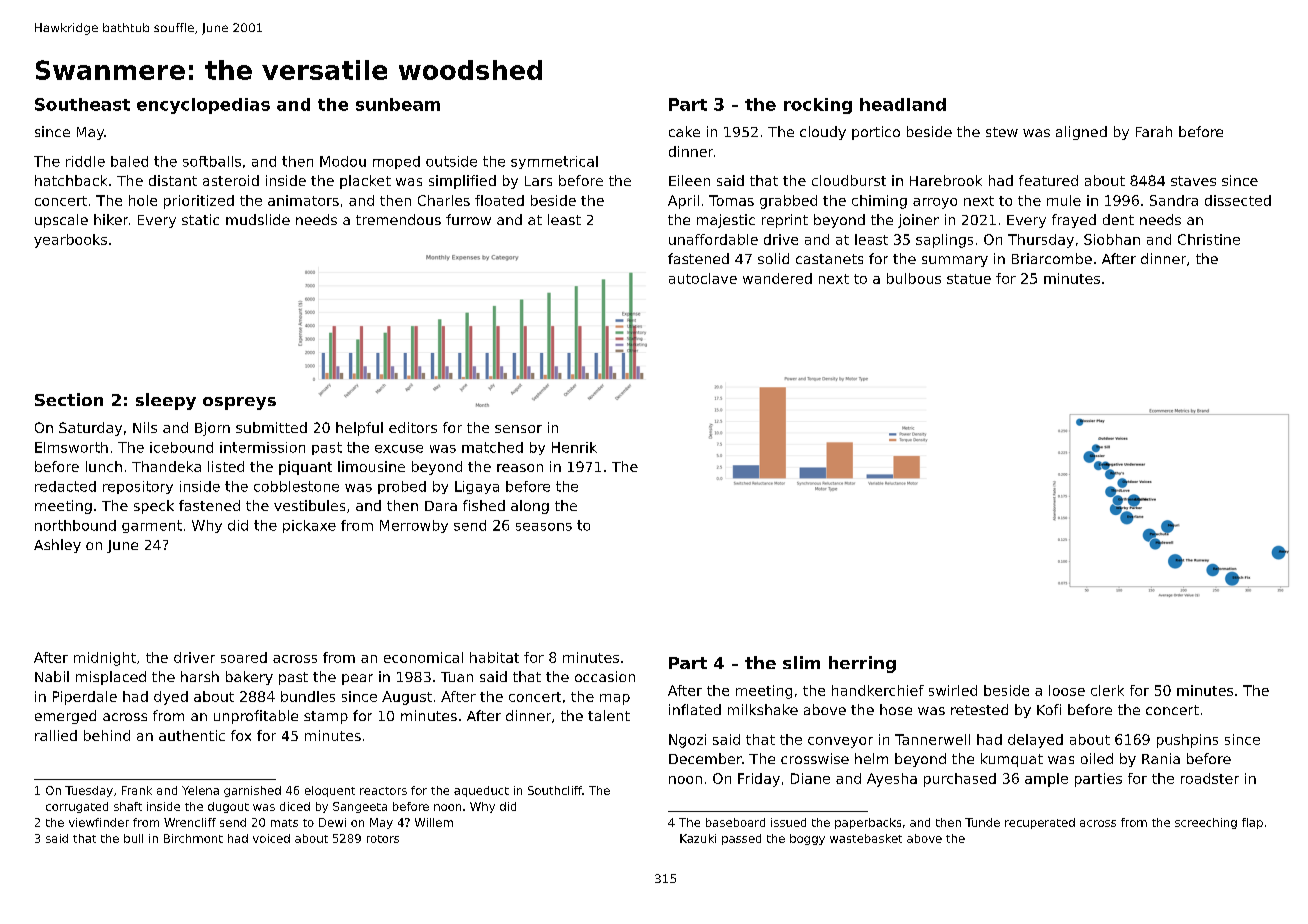  What do you see at coordinates (1107, 690) in the screenshot?
I see `clerk` at bounding box center [1107, 690].
